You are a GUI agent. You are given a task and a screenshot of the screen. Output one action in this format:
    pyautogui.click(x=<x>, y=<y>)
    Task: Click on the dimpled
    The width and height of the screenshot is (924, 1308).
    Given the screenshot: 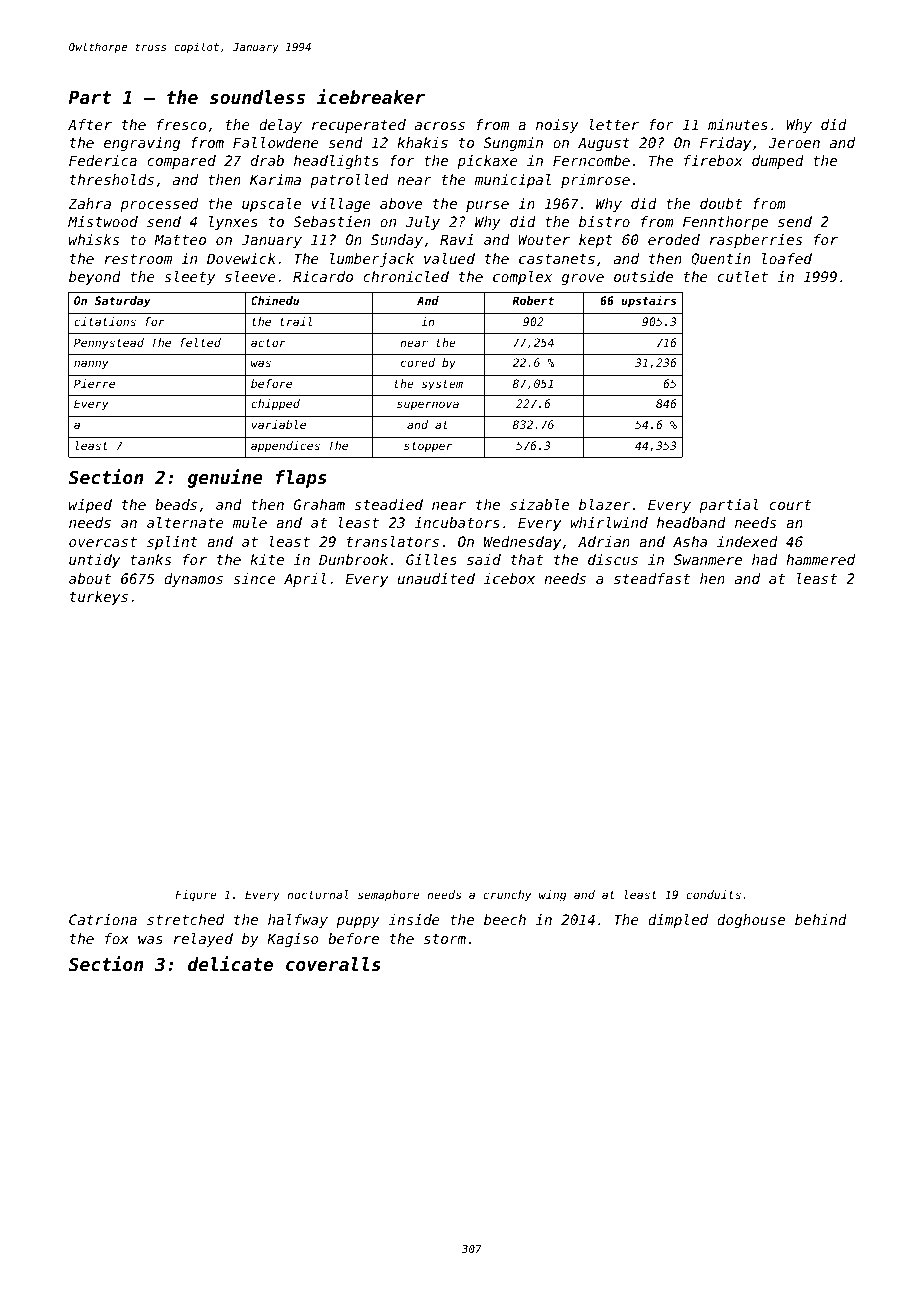 What is the action you would take?
    pyautogui.click(x=678, y=921)
